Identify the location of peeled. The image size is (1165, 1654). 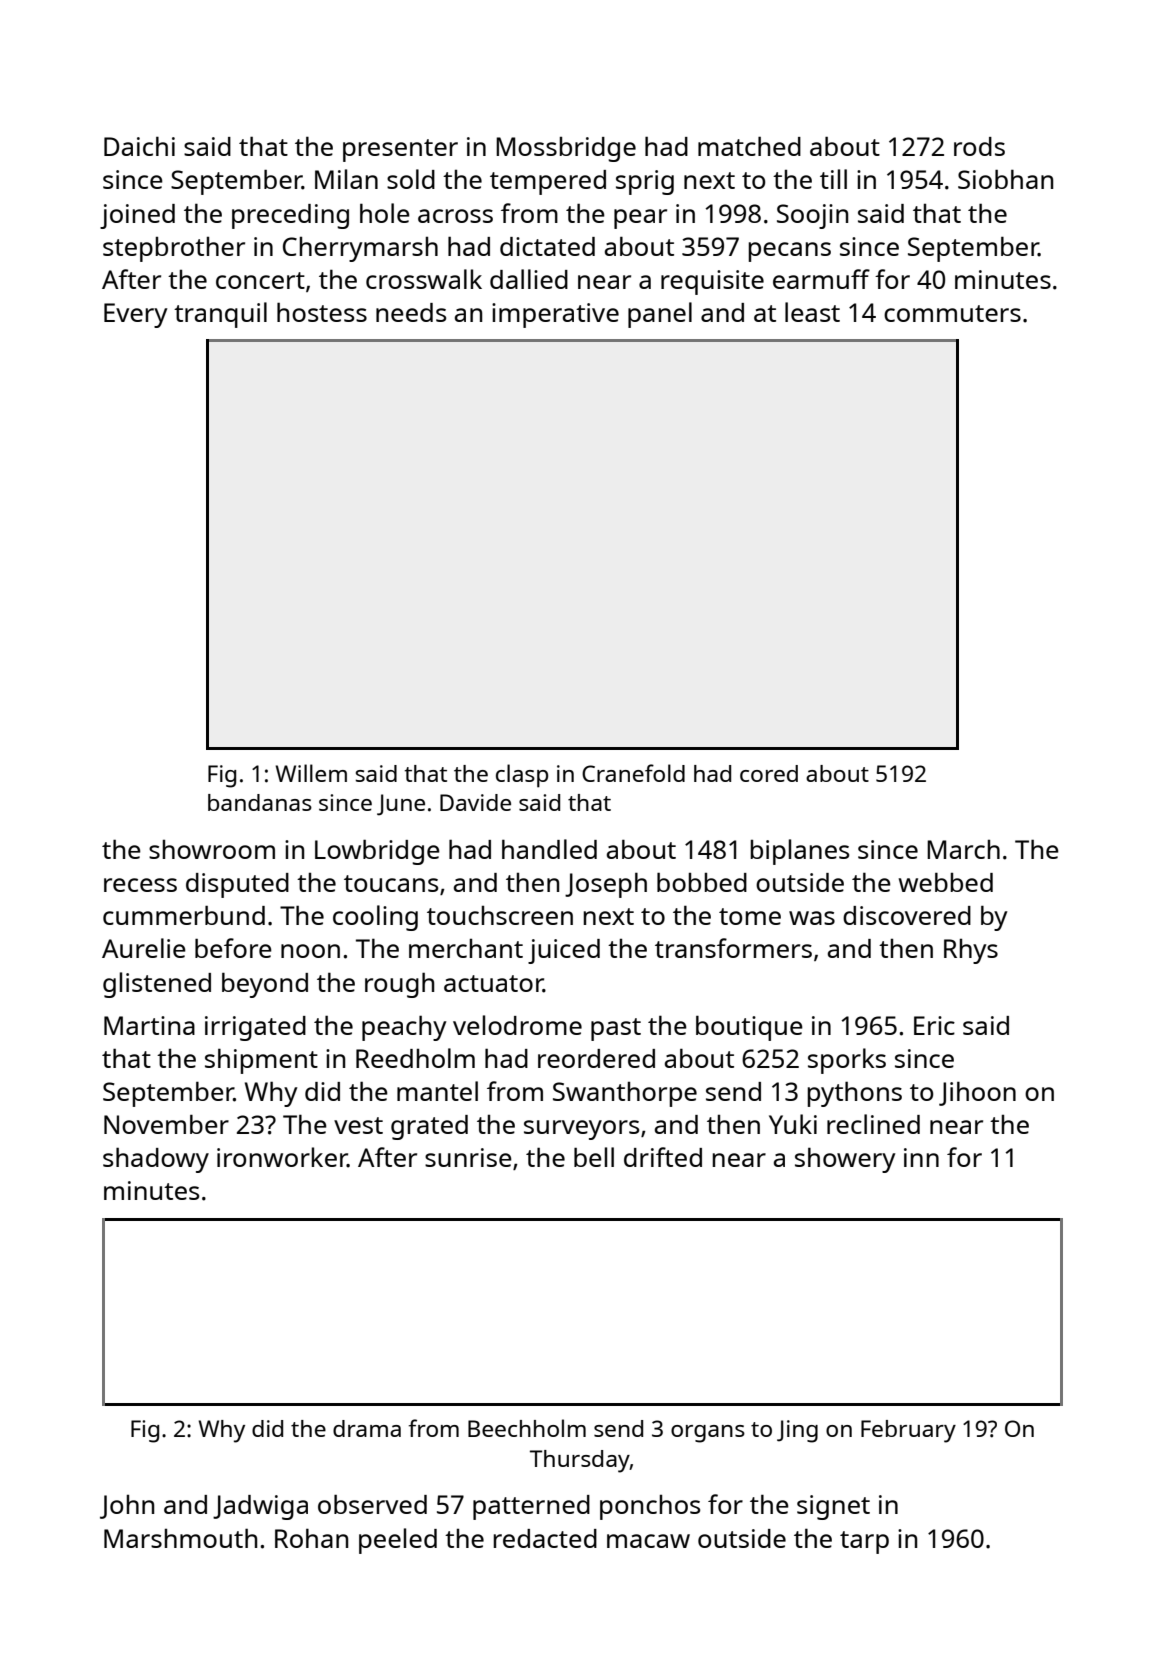
(398, 1541).
